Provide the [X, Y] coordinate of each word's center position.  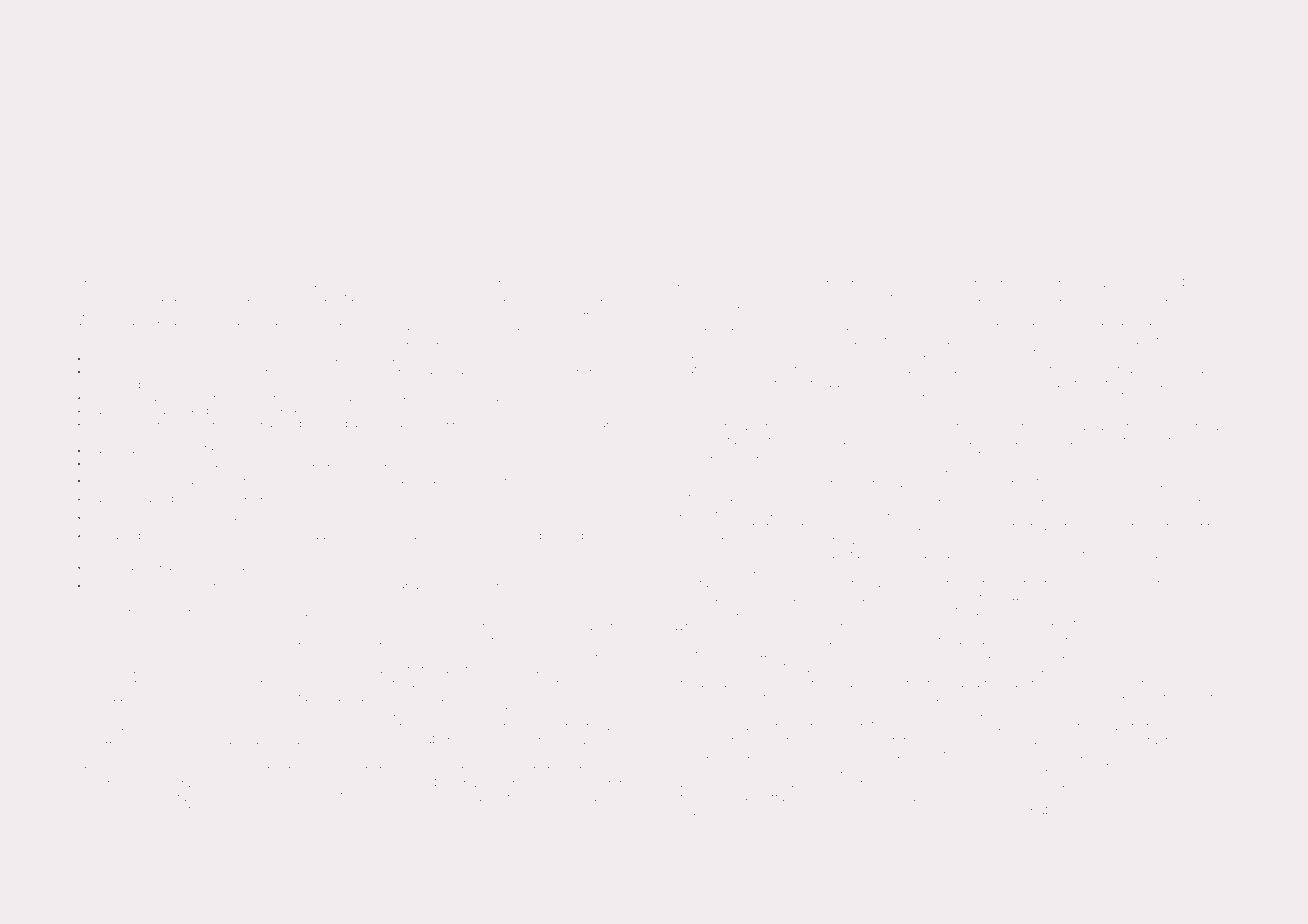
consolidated [1185, 370]
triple [725, 370]
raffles [389, 535]
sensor [761, 627]
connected [1128, 655]
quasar [1115, 727]
